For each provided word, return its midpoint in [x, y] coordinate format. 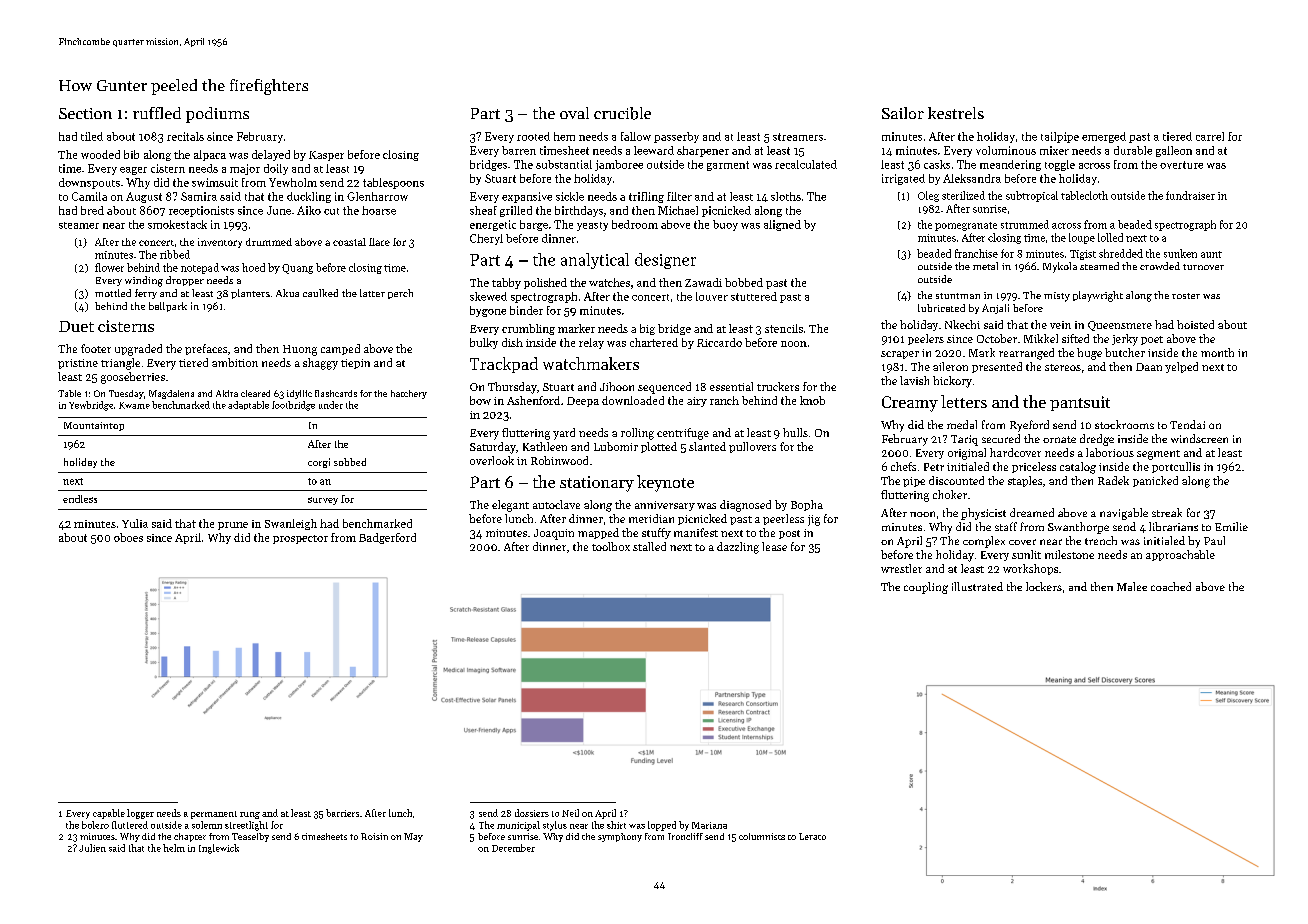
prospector [300, 539]
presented [997, 367]
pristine [78, 364]
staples [1025, 481]
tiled [92, 136]
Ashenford [533, 400]
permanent [214, 815]
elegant [510, 506]
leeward [654, 150]
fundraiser [1190, 195]
